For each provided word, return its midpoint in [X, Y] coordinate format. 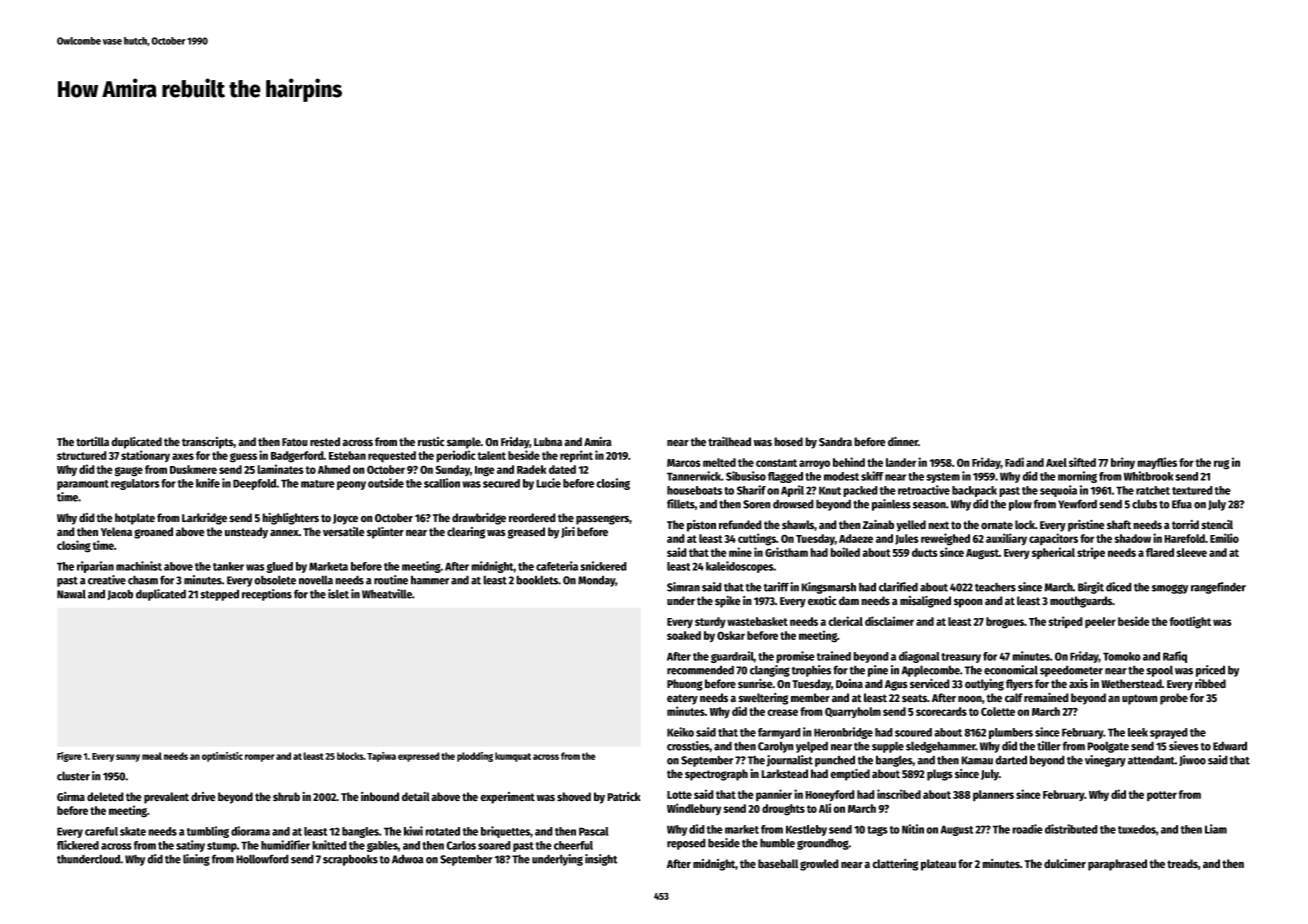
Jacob [120, 594]
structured [82, 455]
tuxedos [1137, 829]
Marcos [684, 463]
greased [526, 533]
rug [1221, 465]
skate [133, 831]
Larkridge [204, 518]
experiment [507, 798]
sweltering [763, 699]
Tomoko [1122, 656]
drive [203, 797]
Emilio [1224, 538]
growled [819, 865]
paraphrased [1117, 865]
